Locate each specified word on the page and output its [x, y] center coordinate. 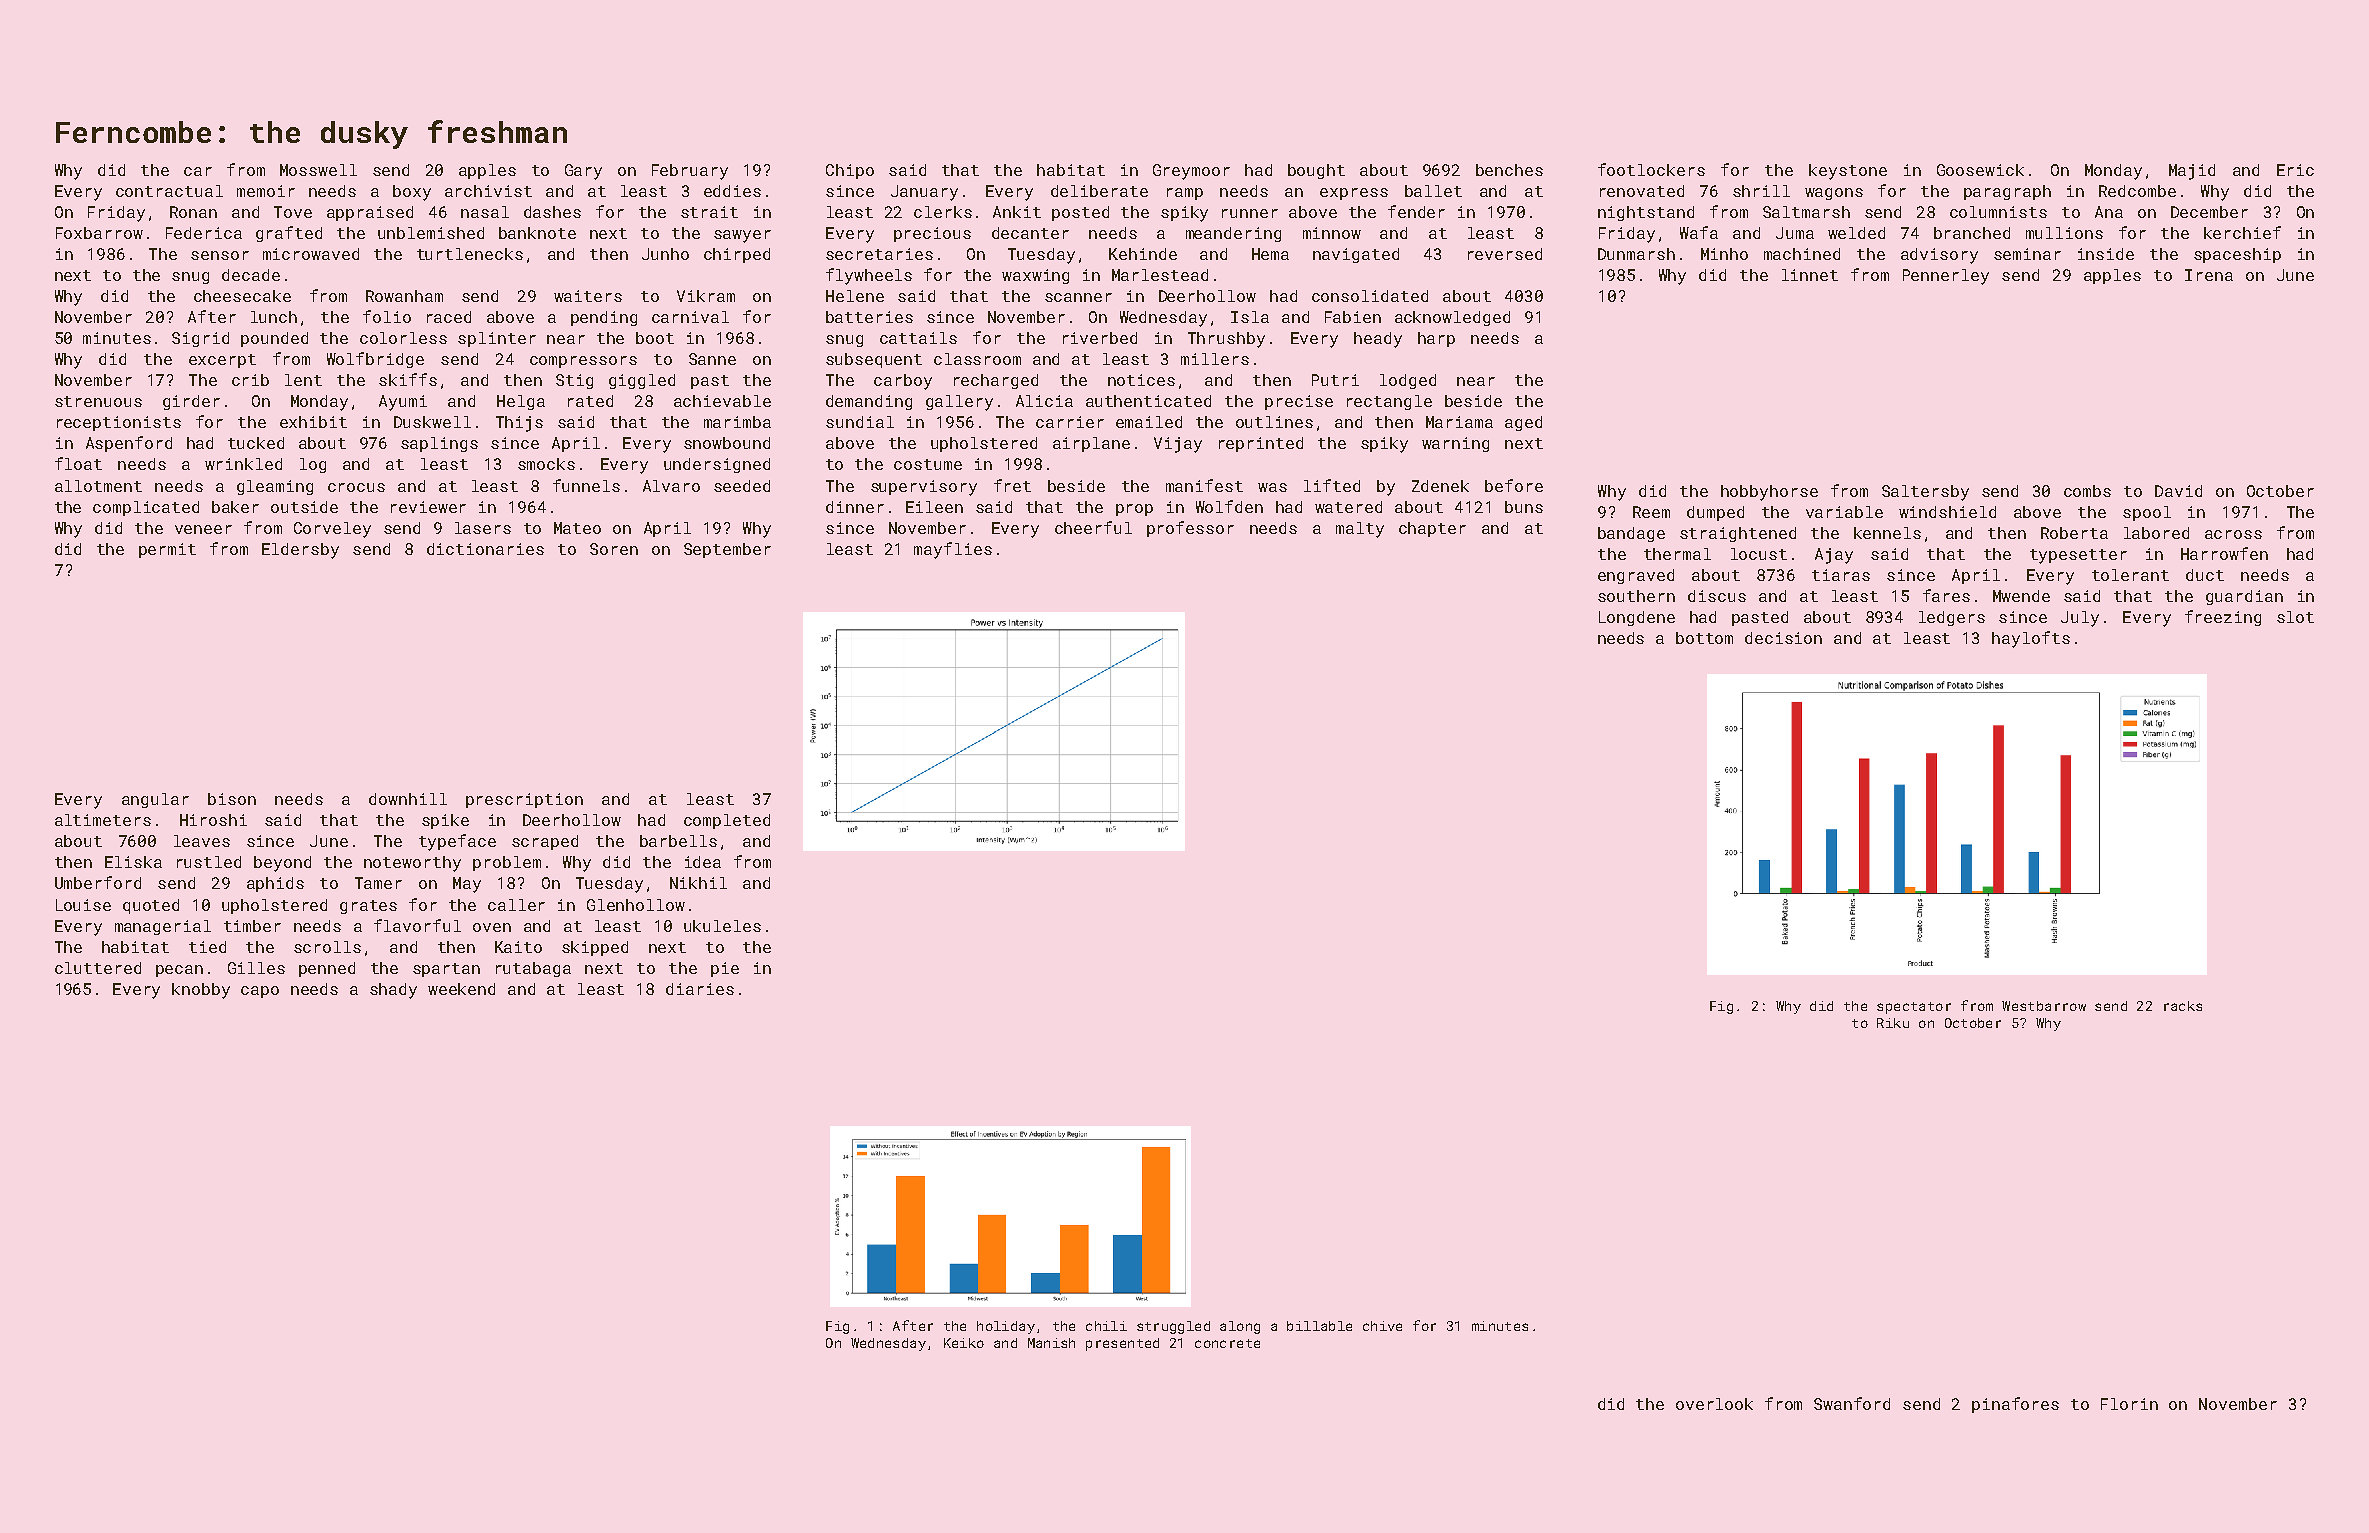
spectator [1914, 1008]
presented [1122, 1344]
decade [251, 275]
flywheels [869, 276]
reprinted [1261, 444]
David [2178, 491]
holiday [1006, 1327]
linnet [1810, 275]
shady [393, 991]
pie [725, 969]
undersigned [717, 465]
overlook [1714, 1404]
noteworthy [412, 864]
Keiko [964, 1343]
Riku [1893, 1023]
